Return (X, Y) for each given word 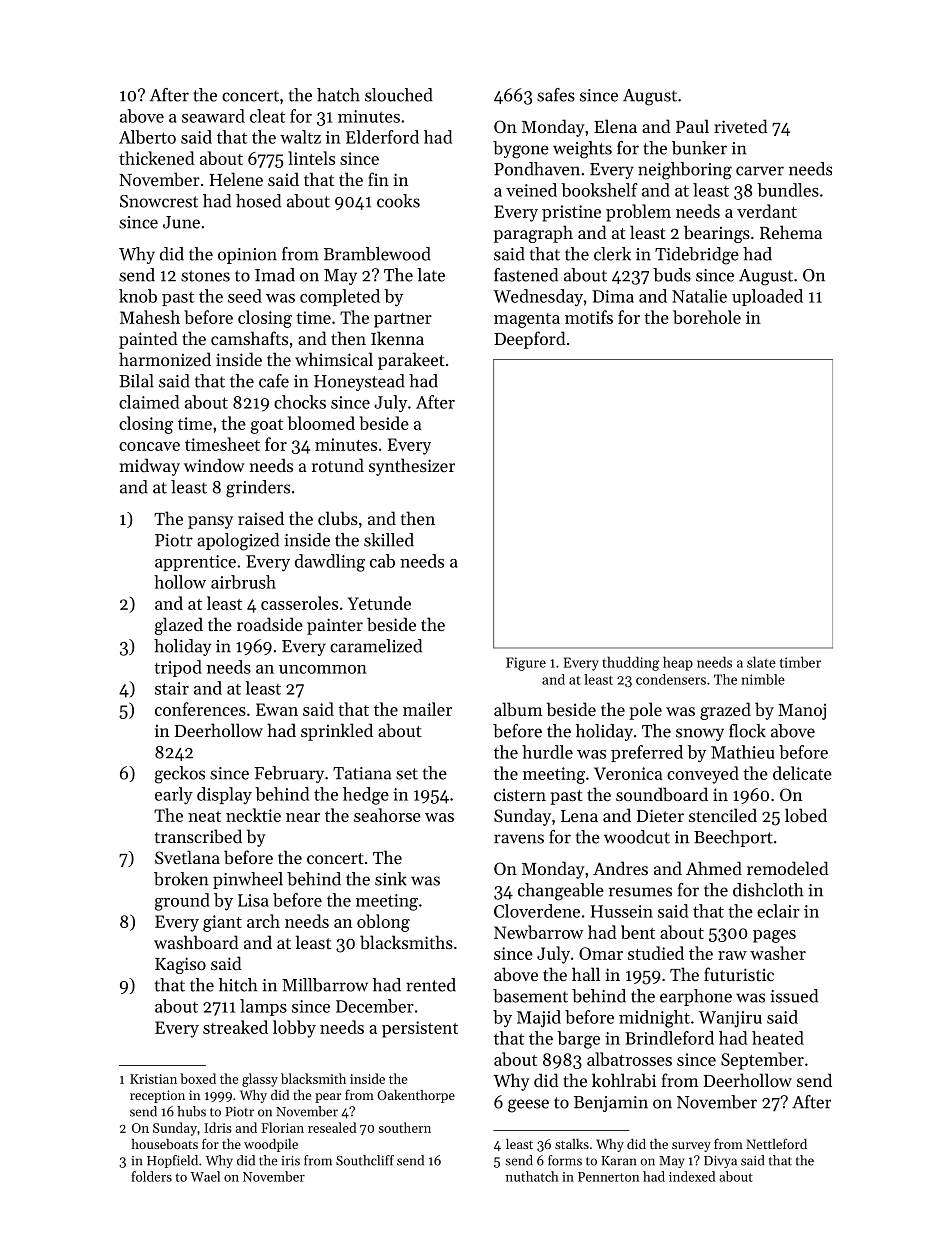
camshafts (249, 338)
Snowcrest (159, 201)
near (303, 817)
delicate (802, 773)
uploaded (767, 297)
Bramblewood (377, 254)
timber (800, 662)
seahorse (387, 815)
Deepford (530, 340)
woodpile (271, 1145)
